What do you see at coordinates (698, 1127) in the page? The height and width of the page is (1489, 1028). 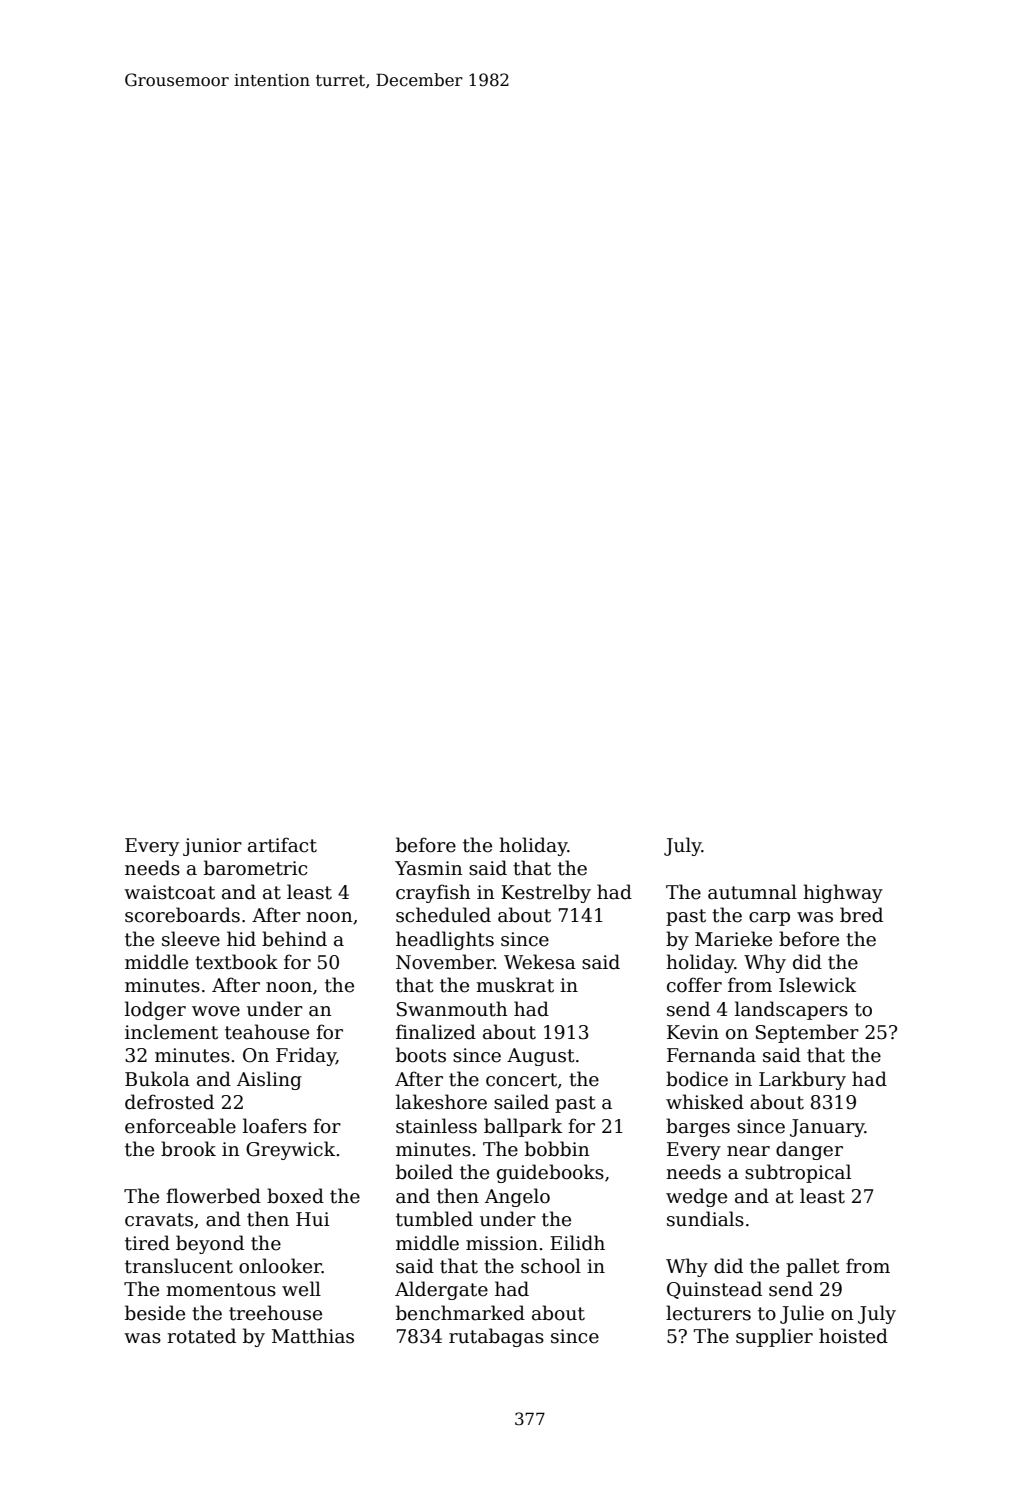 I see `barges` at bounding box center [698, 1127].
